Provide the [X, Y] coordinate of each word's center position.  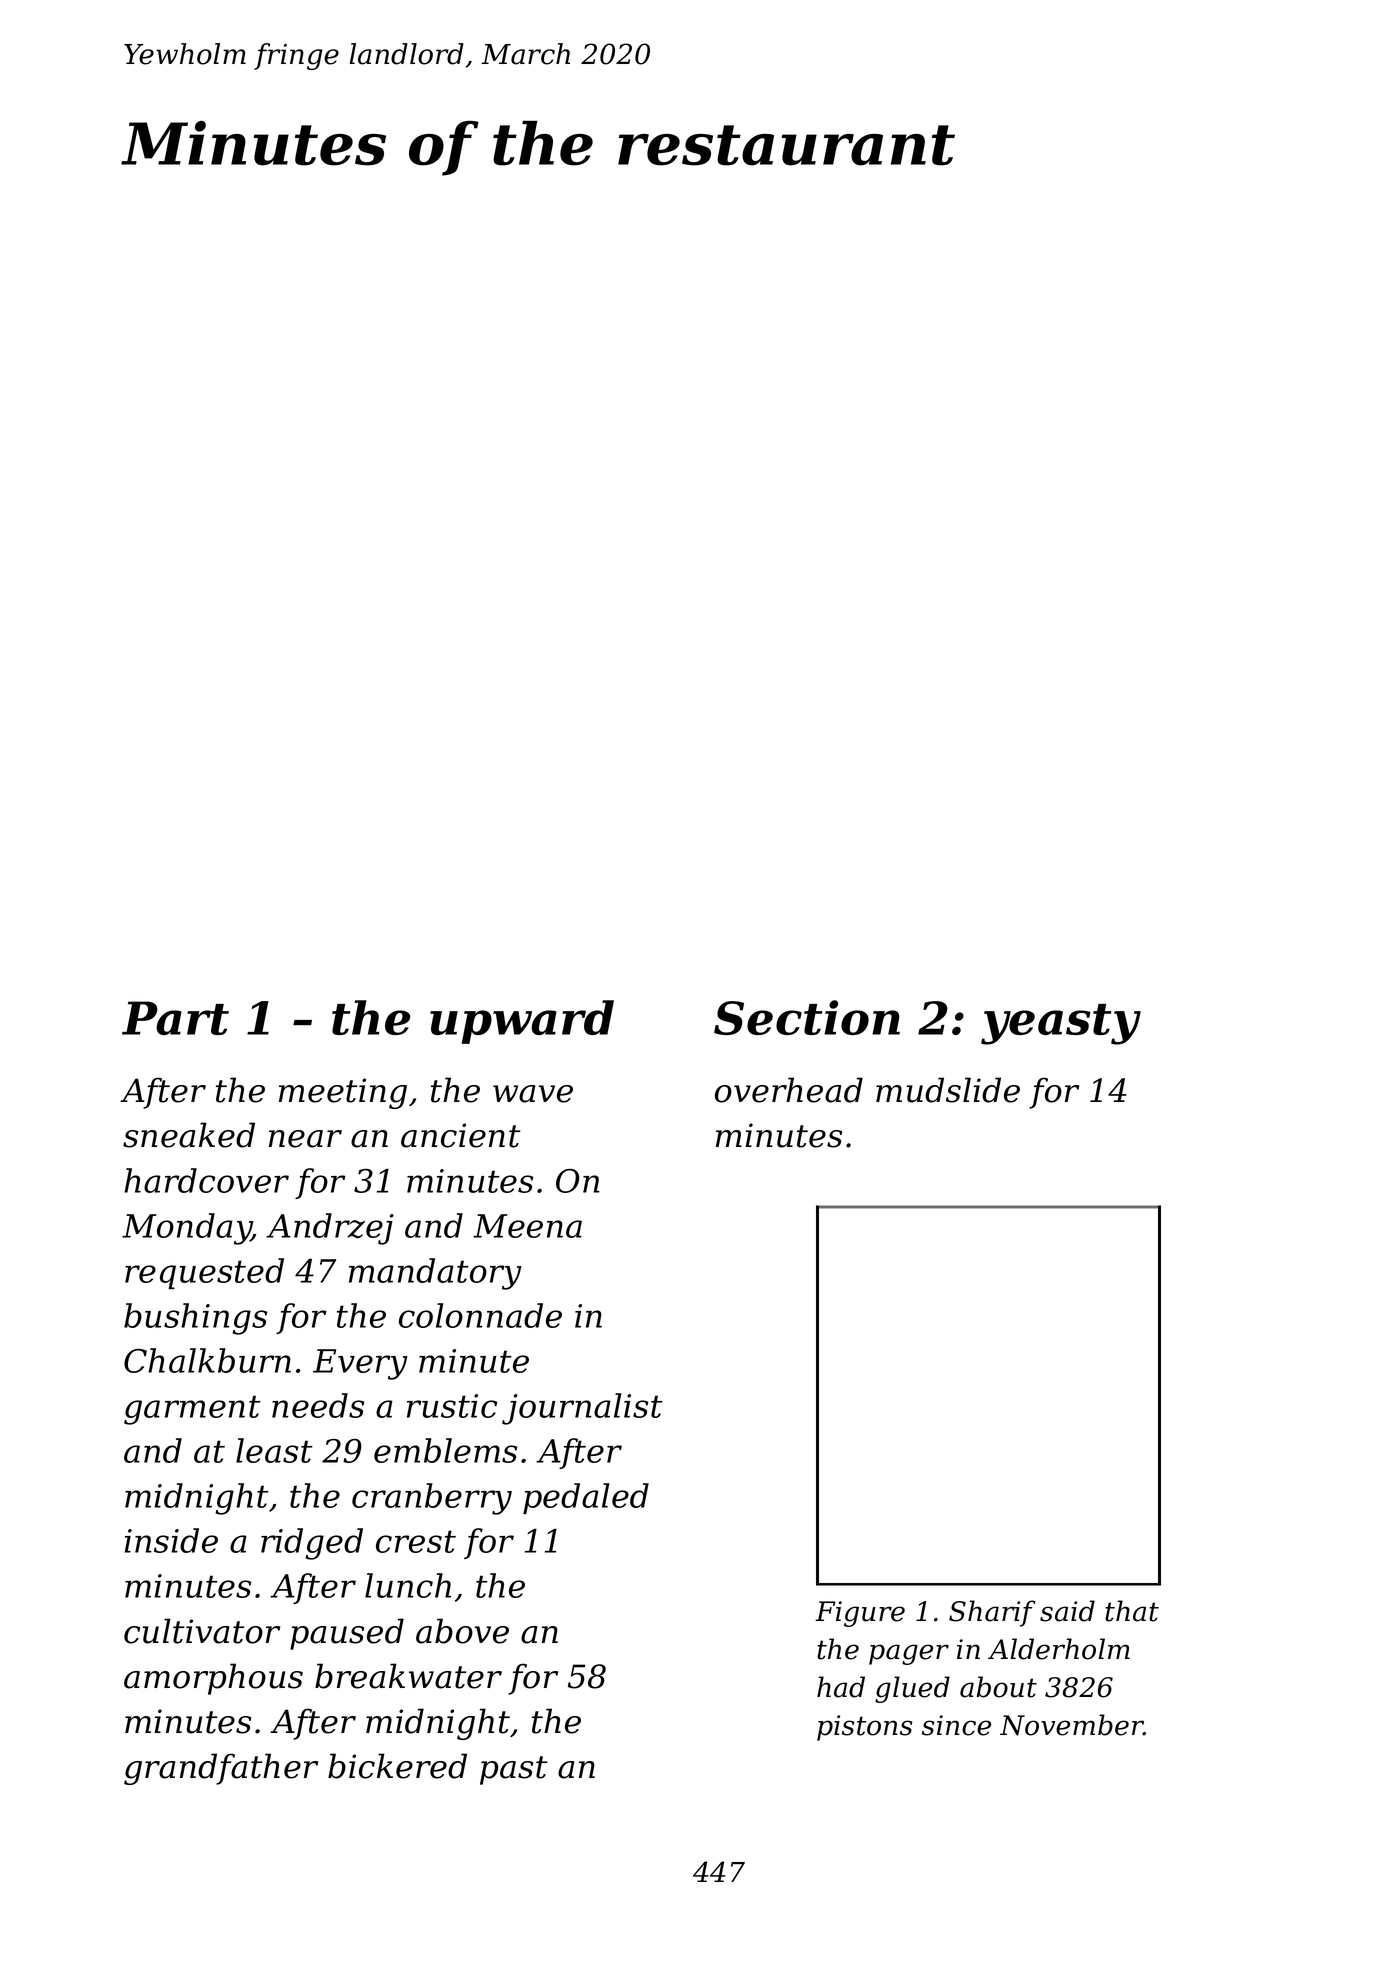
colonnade [480, 1315]
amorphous [213, 1679]
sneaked [189, 1135]
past [513, 1770]
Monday [186, 1229]
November [1071, 1725]
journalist [582, 1409]
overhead [789, 1090]
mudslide [948, 1090]
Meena [527, 1226]
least [274, 1450]
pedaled [586, 1498]
